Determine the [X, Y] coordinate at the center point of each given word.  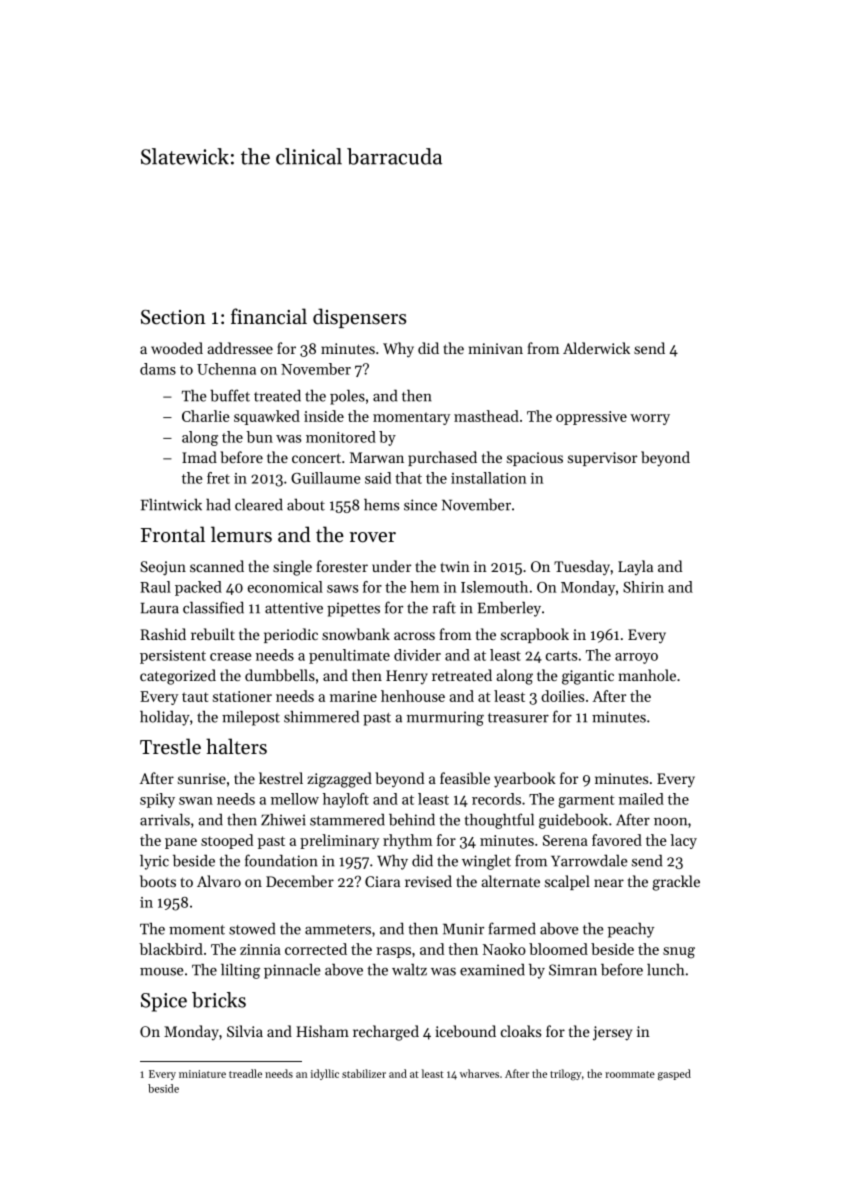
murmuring [445, 718]
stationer [242, 696]
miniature [202, 1074]
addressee [240, 348]
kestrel [281, 778]
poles [347, 397]
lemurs [241, 534]
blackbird [171, 949]
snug [679, 953]
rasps [393, 952]
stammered [347, 820]
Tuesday [582, 568]
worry [650, 419]
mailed [641, 799]
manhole [647, 675]
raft [444, 607]
